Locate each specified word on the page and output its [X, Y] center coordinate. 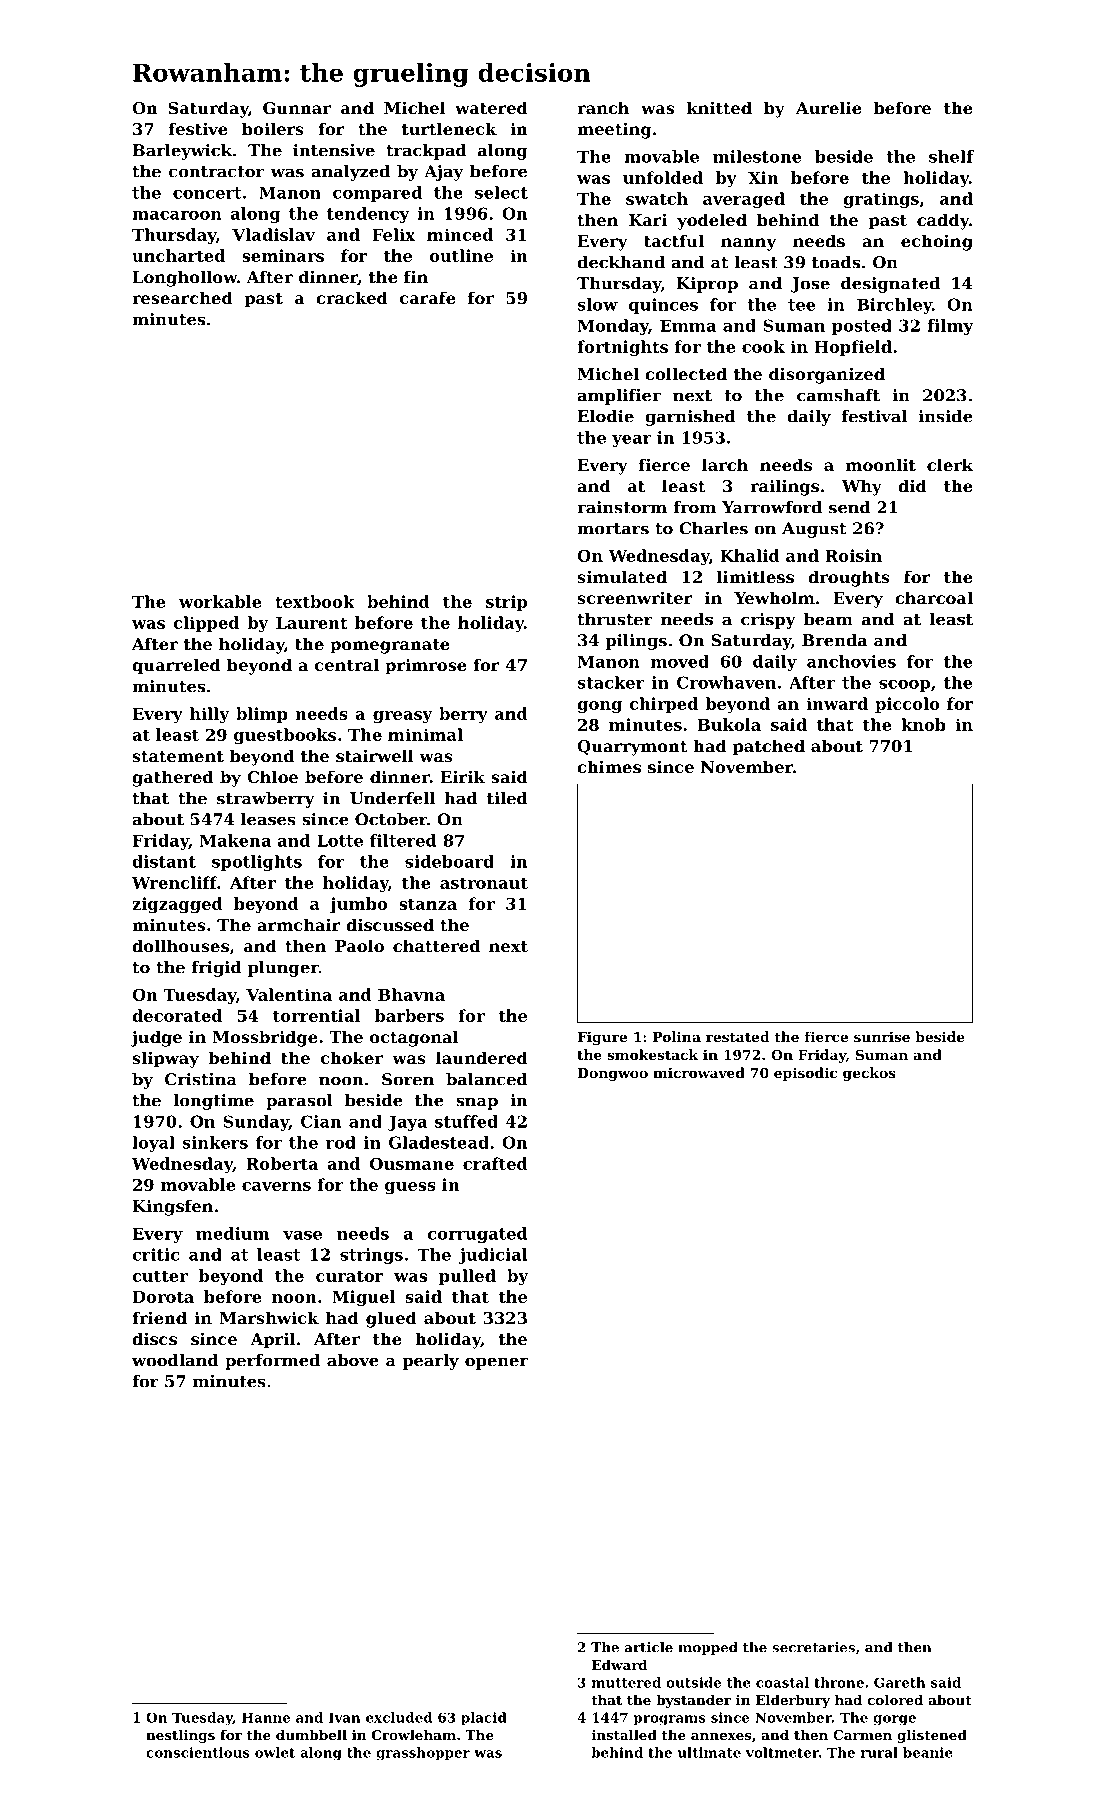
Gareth [900, 1682]
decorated [177, 1015]
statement [178, 756]
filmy [950, 327]
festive [198, 128]
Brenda [835, 640]
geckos [869, 1074]
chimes [609, 766]
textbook [315, 601]
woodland [175, 1360]
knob [923, 724]
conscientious [198, 1752]
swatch [657, 198]
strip [506, 603]
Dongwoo [612, 1074]
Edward [620, 1664]
